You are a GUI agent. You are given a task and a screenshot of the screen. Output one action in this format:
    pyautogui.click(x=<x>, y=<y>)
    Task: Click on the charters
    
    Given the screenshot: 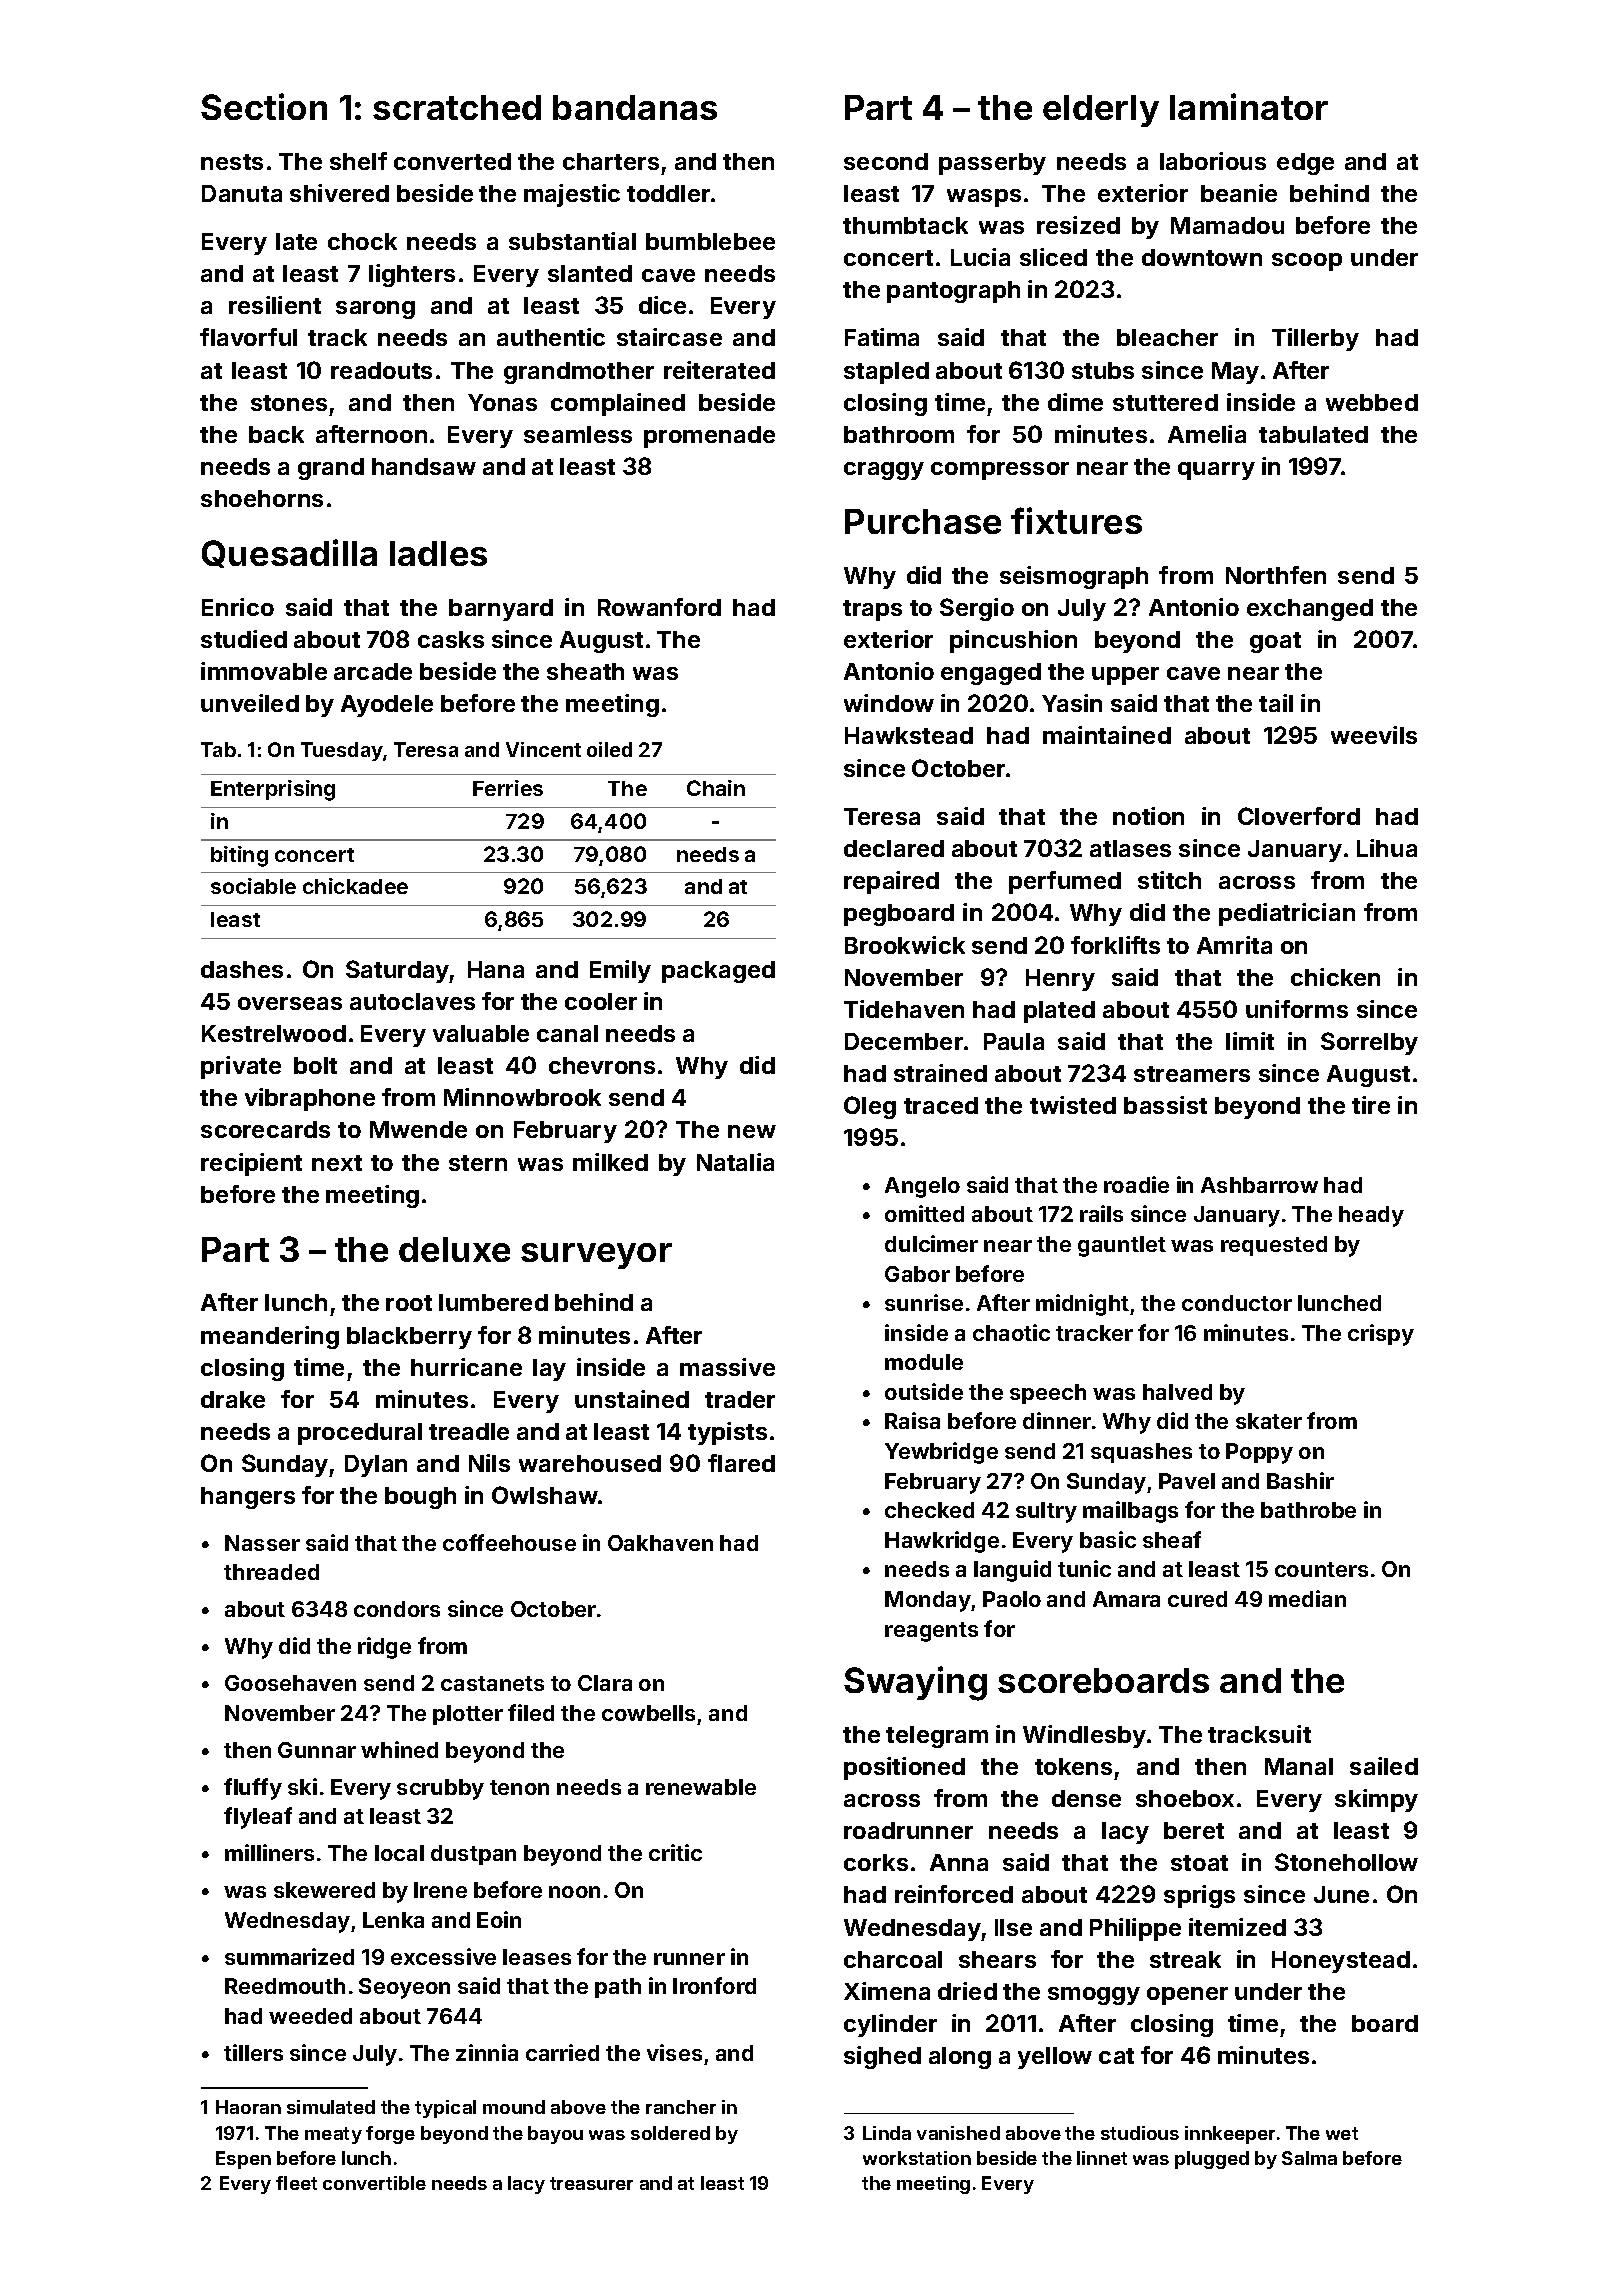 What is the action you would take?
    pyautogui.click(x=611, y=161)
